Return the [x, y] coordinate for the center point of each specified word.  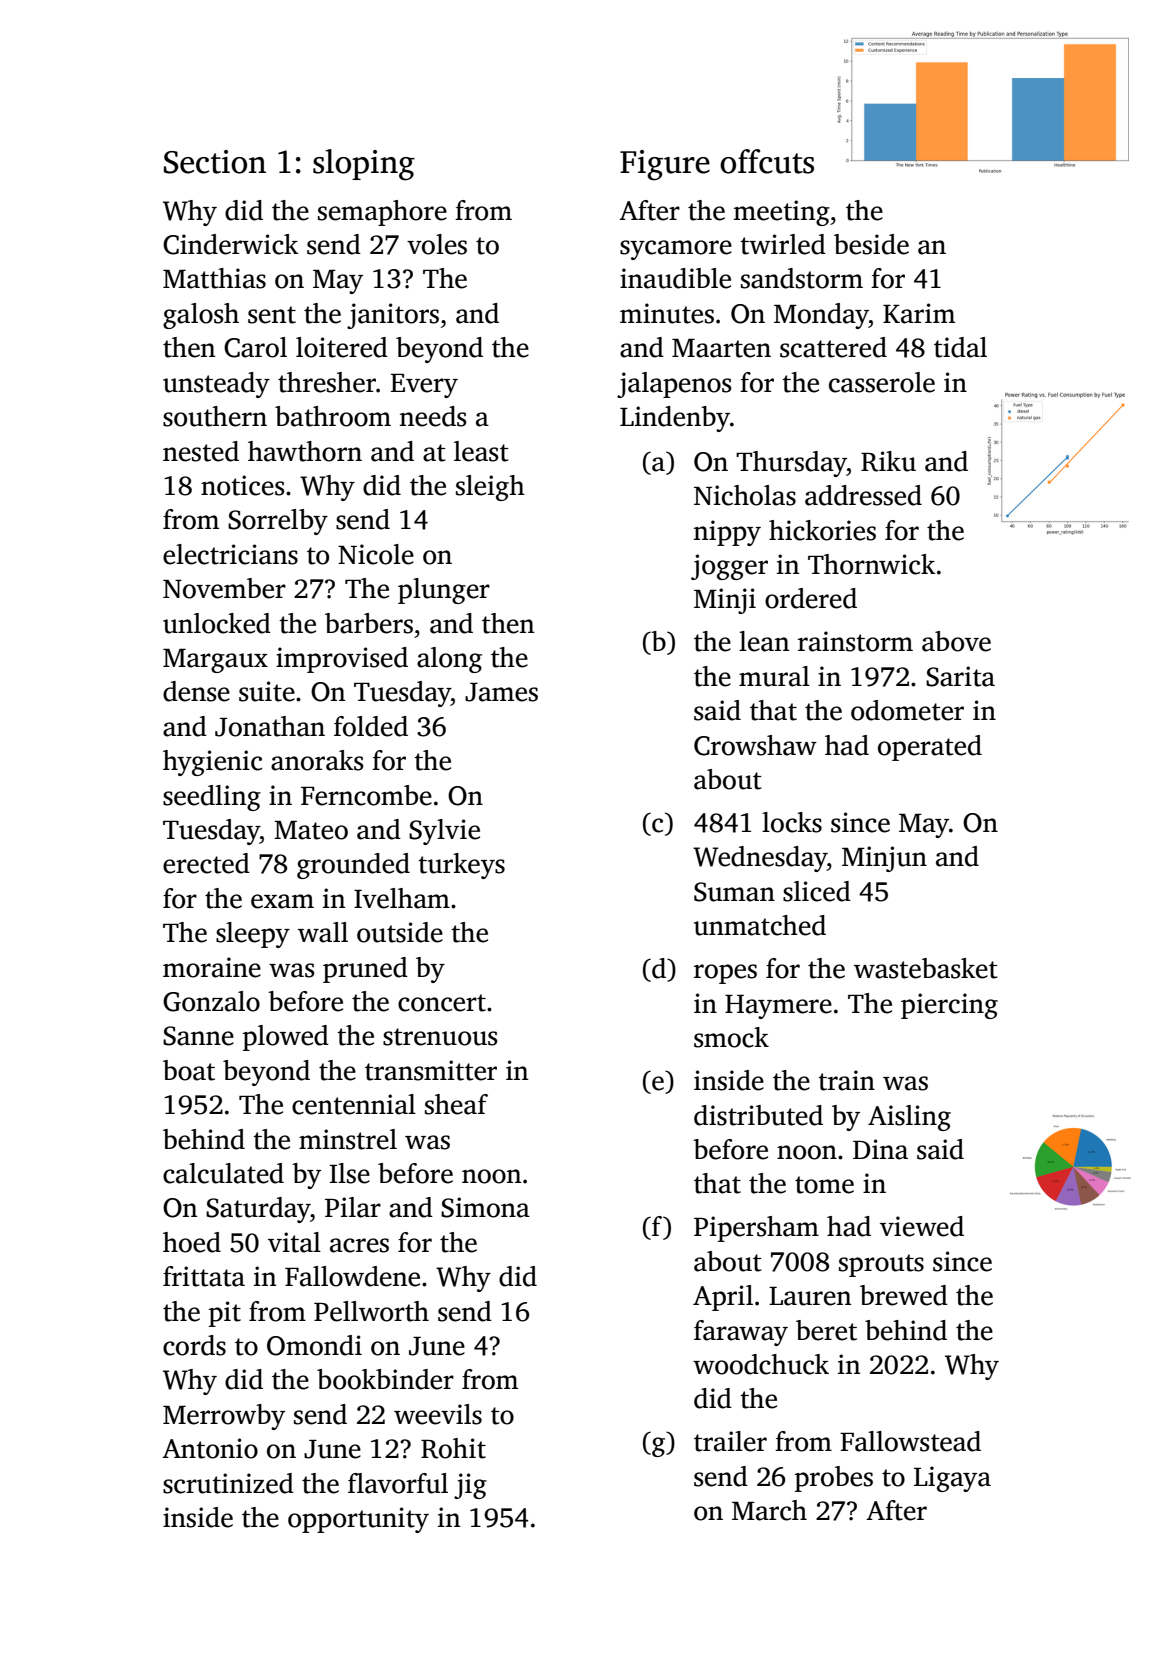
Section [215, 162]
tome [824, 1185]
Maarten [721, 348]
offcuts [767, 161]
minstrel [348, 1139]
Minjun [884, 859]
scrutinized [228, 1483]
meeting [782, 213]
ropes [725, 974]
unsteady [216, 385]
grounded [353, 866]
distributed [758, 1115]
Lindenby [675, 419]
